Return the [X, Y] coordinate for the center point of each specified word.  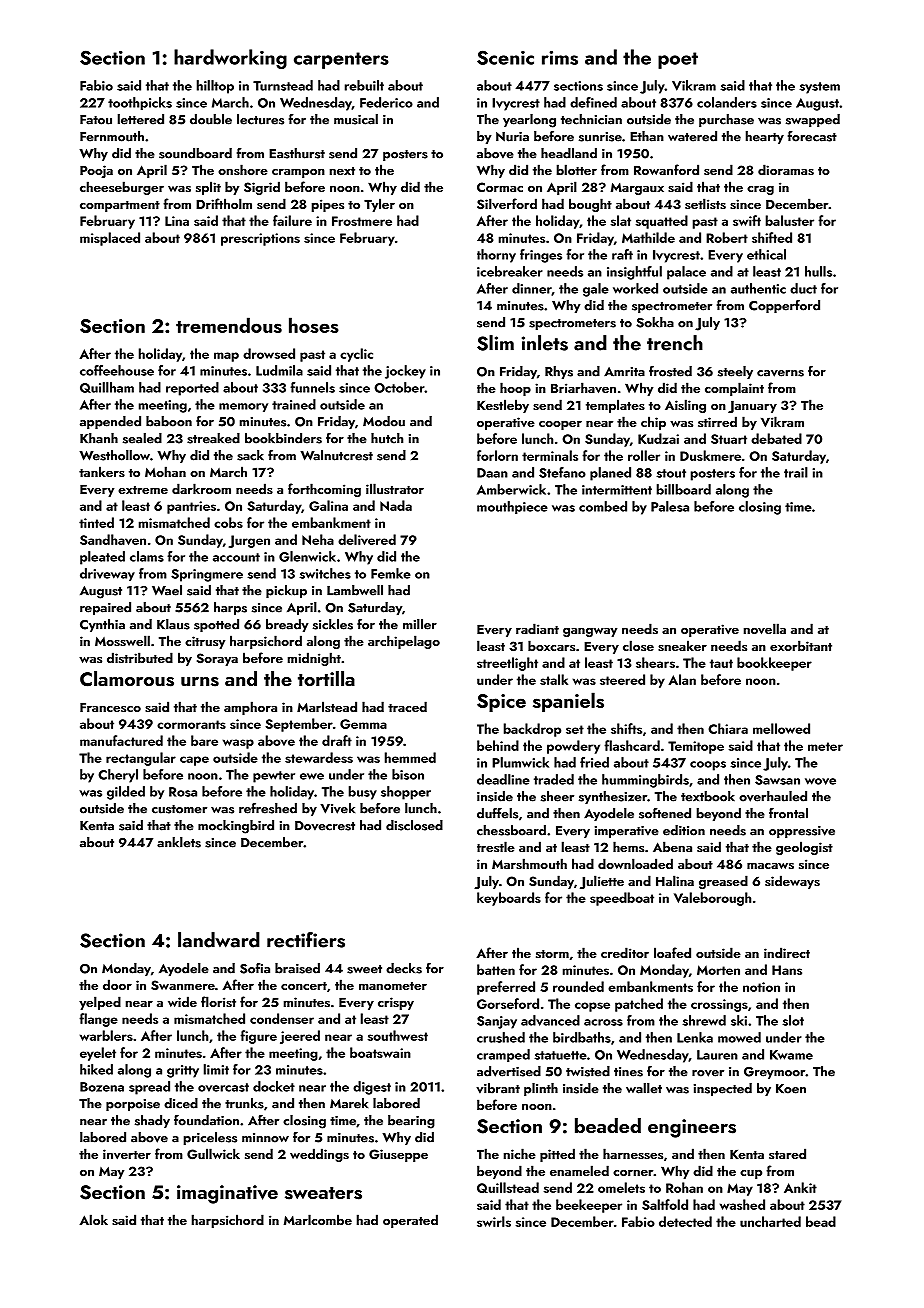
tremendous [229, 325]
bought [590, 205]
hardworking [230, 59]
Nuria [512, 137]
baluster [790, 220]
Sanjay [497, 1022]
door [117, 984]
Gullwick [213, 1154]
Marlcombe [318, 1219]
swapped [813, 120]
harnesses [633, 1153]
